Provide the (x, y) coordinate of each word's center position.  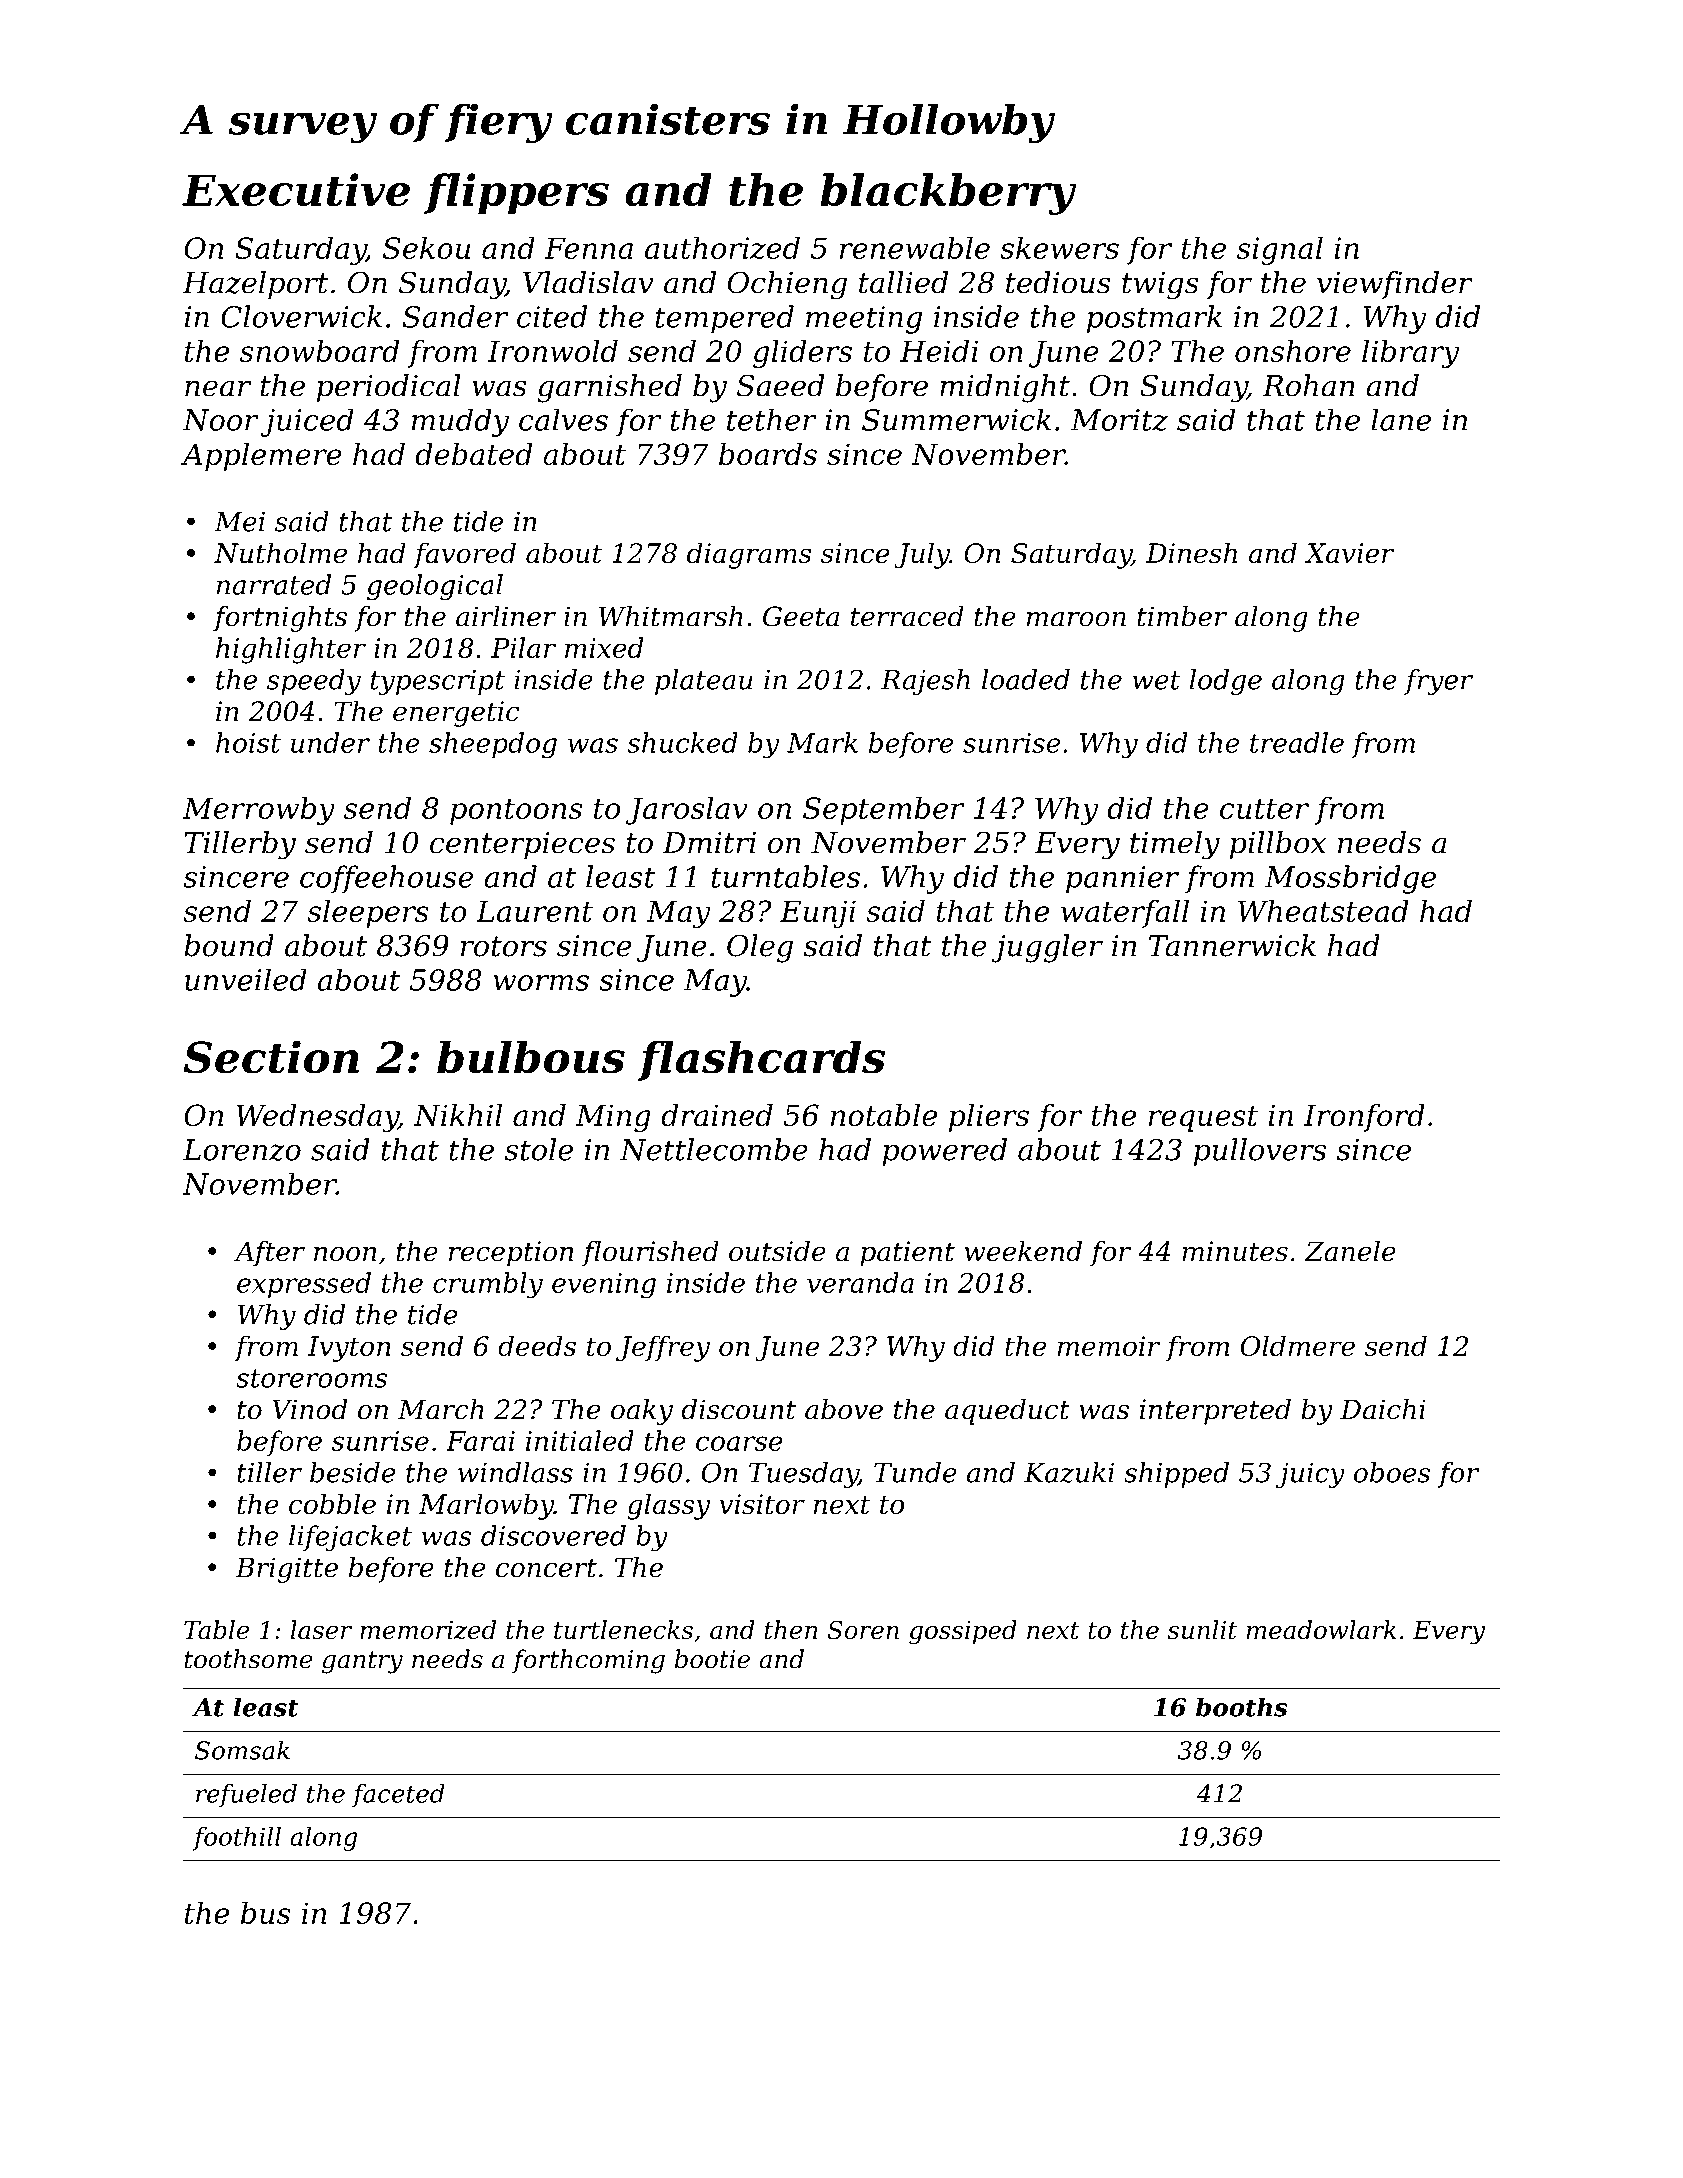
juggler (1047, 948)
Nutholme (280, 552)
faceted (398, 1796)
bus (266, 1913)
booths (1242, 1707)
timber (1182, 616)
